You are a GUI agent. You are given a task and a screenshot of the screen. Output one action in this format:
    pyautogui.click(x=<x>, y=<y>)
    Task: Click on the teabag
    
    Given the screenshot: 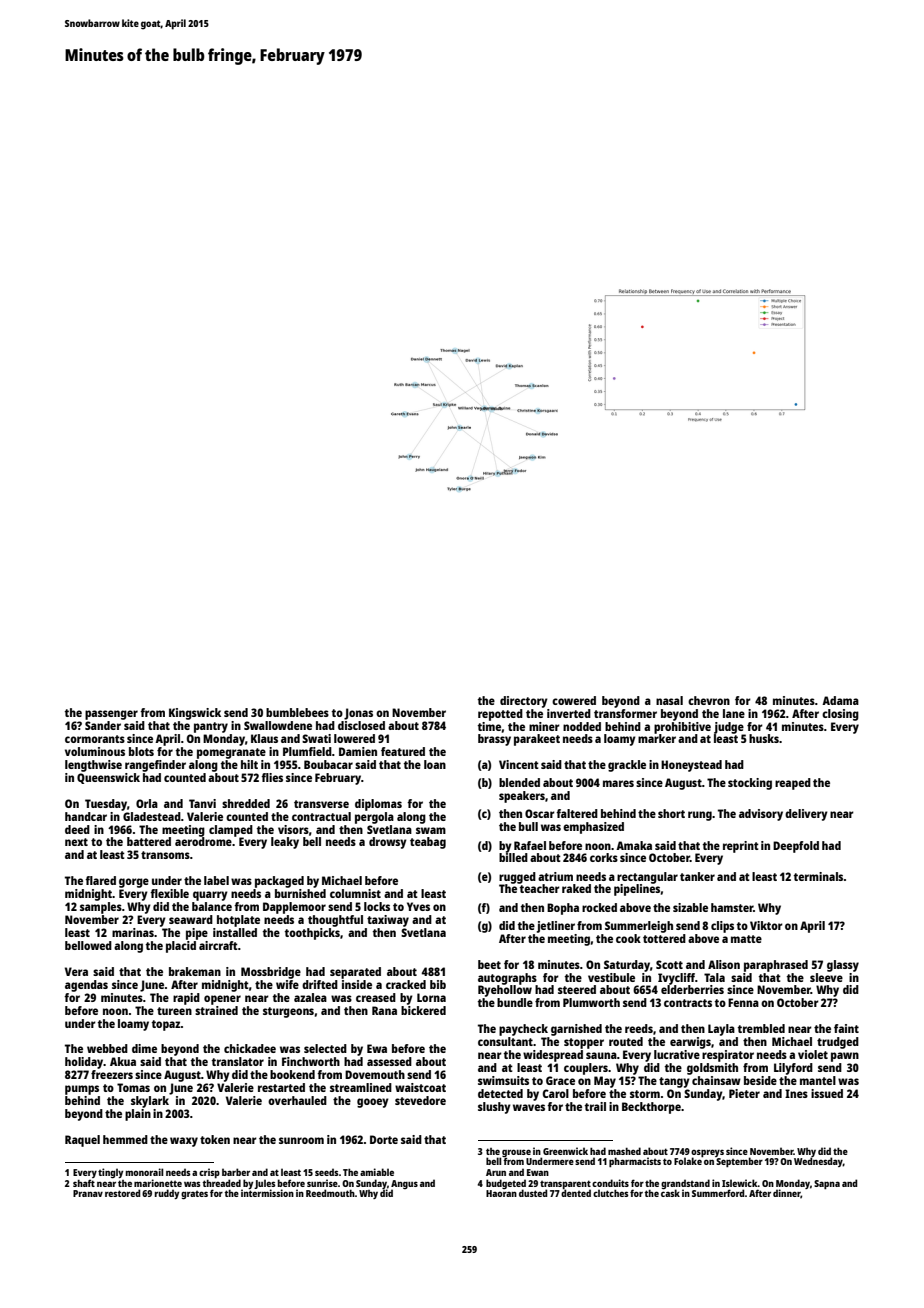 What is the action you would take?
    pyautogui.click(x=428, y=843)
